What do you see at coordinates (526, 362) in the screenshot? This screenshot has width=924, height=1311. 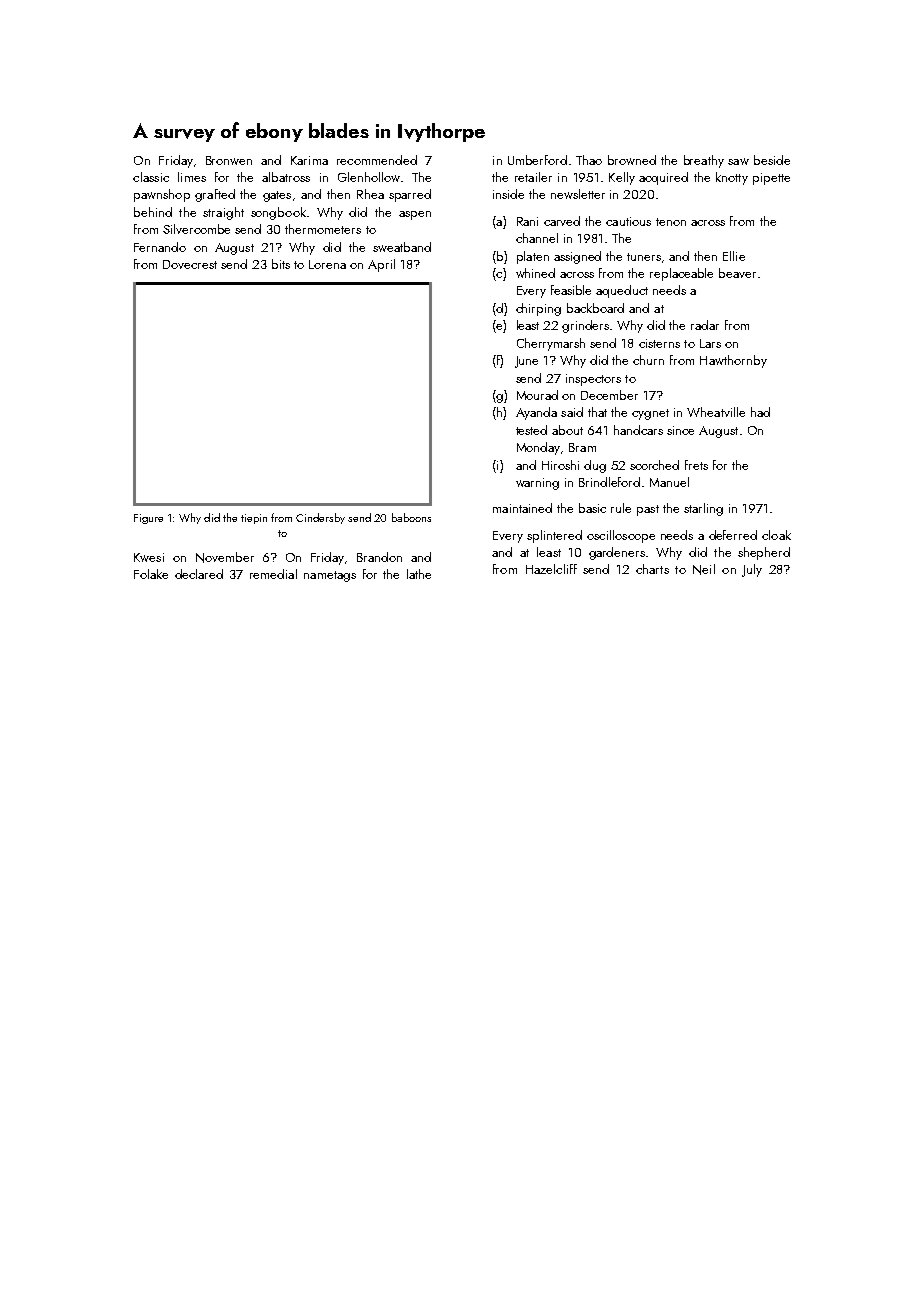 I see `June` at bounding box center [526, 362].
